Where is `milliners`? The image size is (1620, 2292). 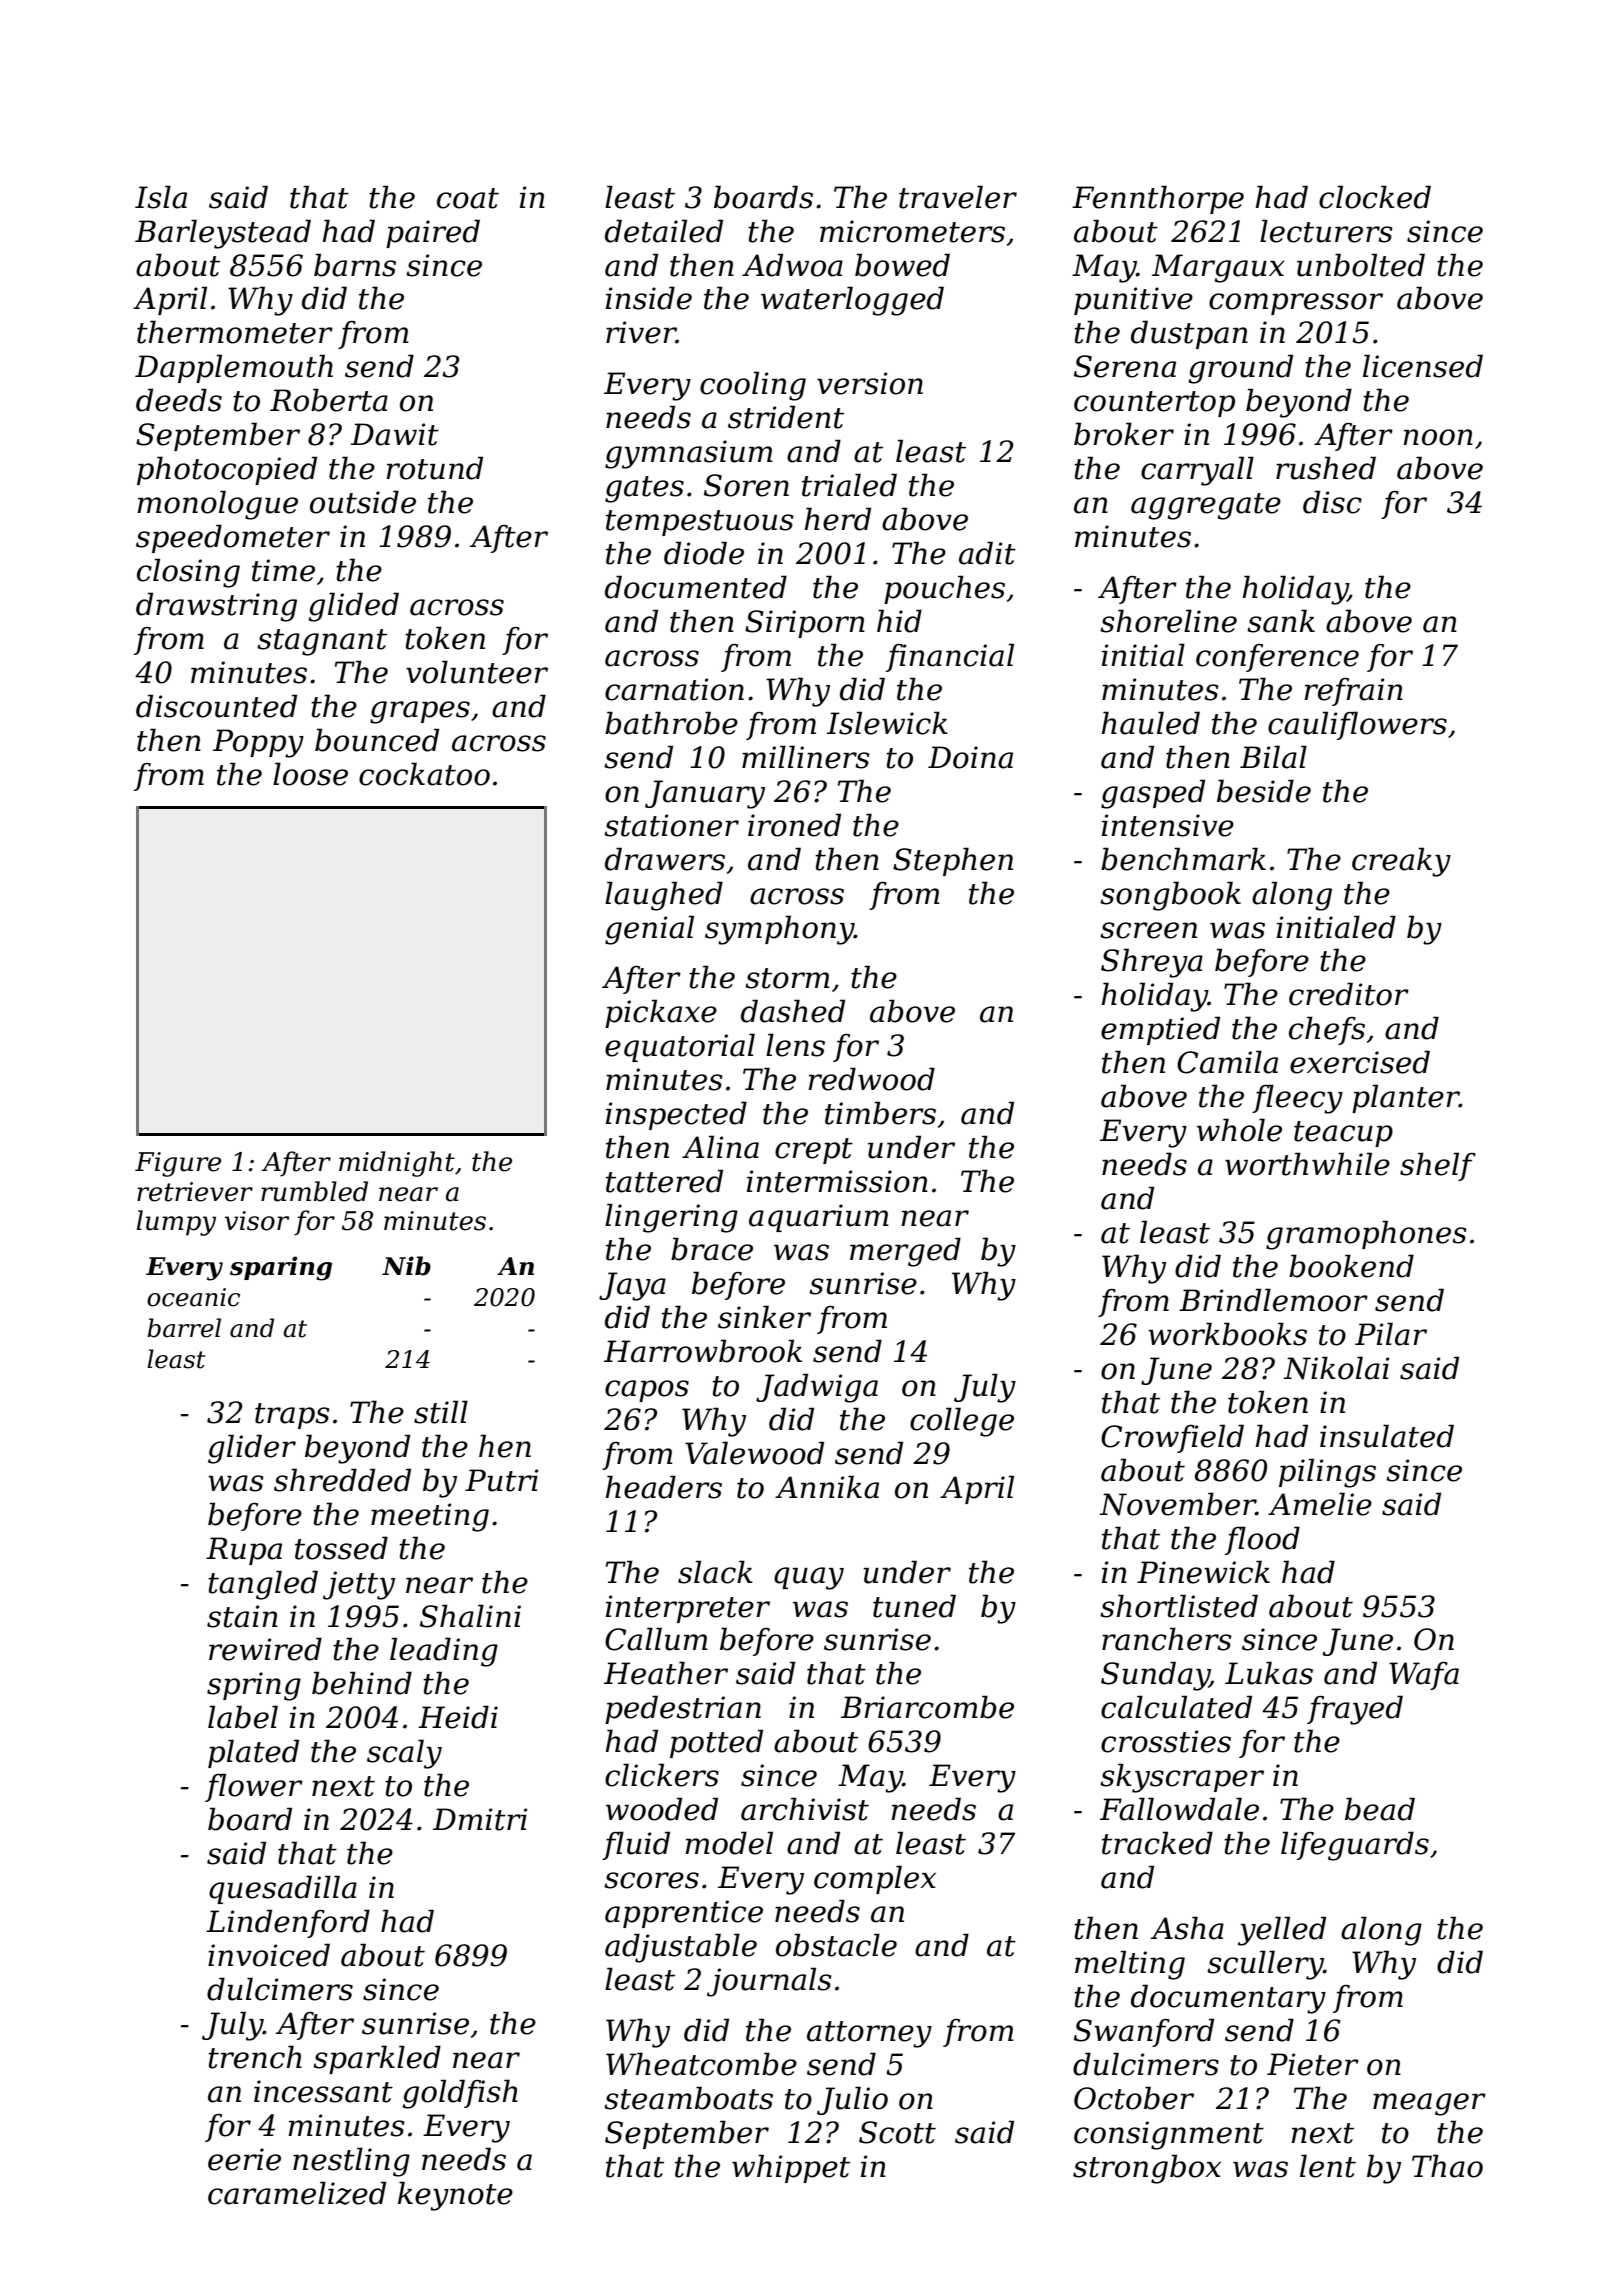 milliners is located at coordinates (806, 757).
